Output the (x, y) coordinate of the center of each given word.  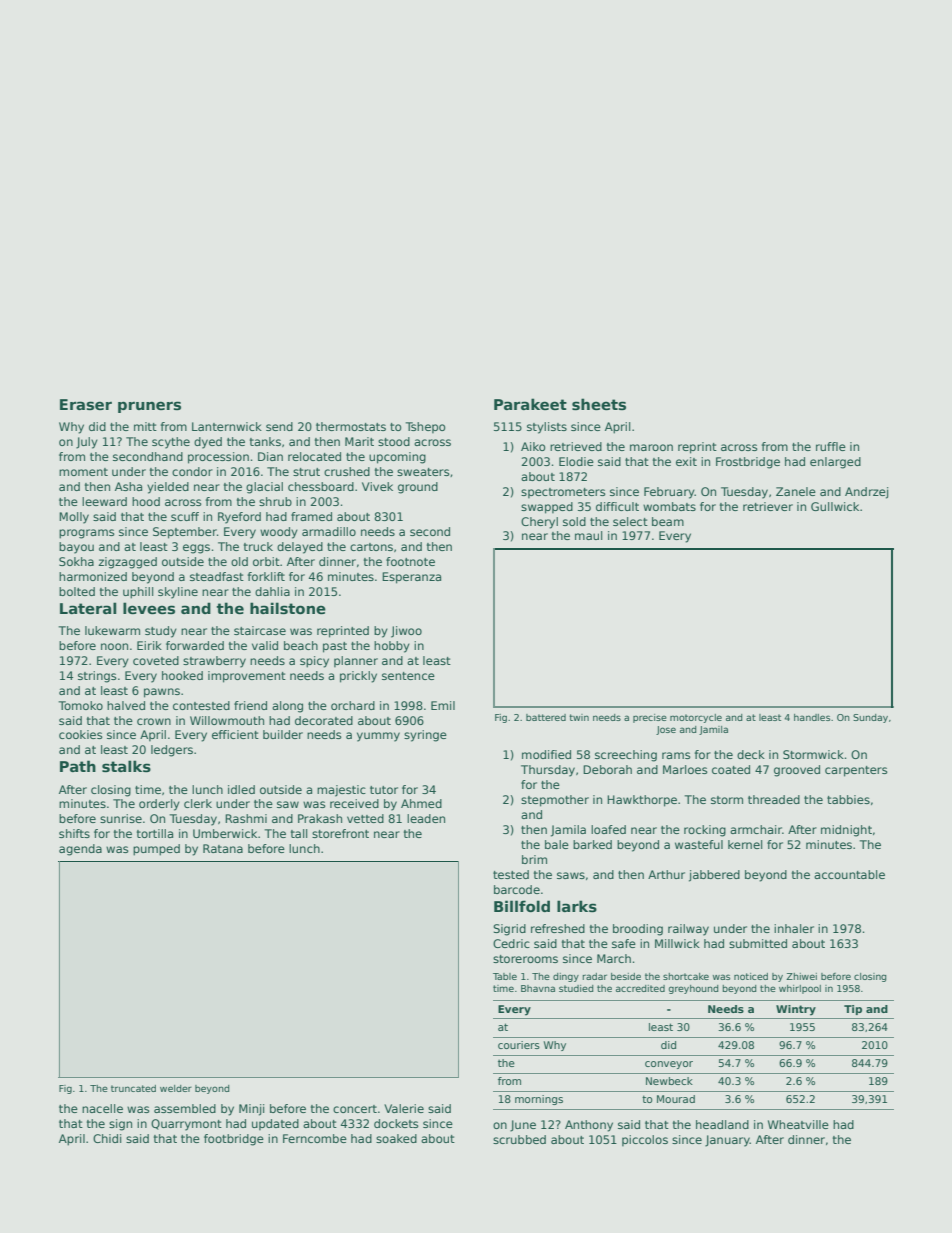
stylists (547, 428)
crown (154, 721)
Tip (853, 1010)
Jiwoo (406, 632)
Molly (74, 518)
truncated (133, 1088)
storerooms (525, 959)
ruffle (831, 446)
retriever (768, 506)
